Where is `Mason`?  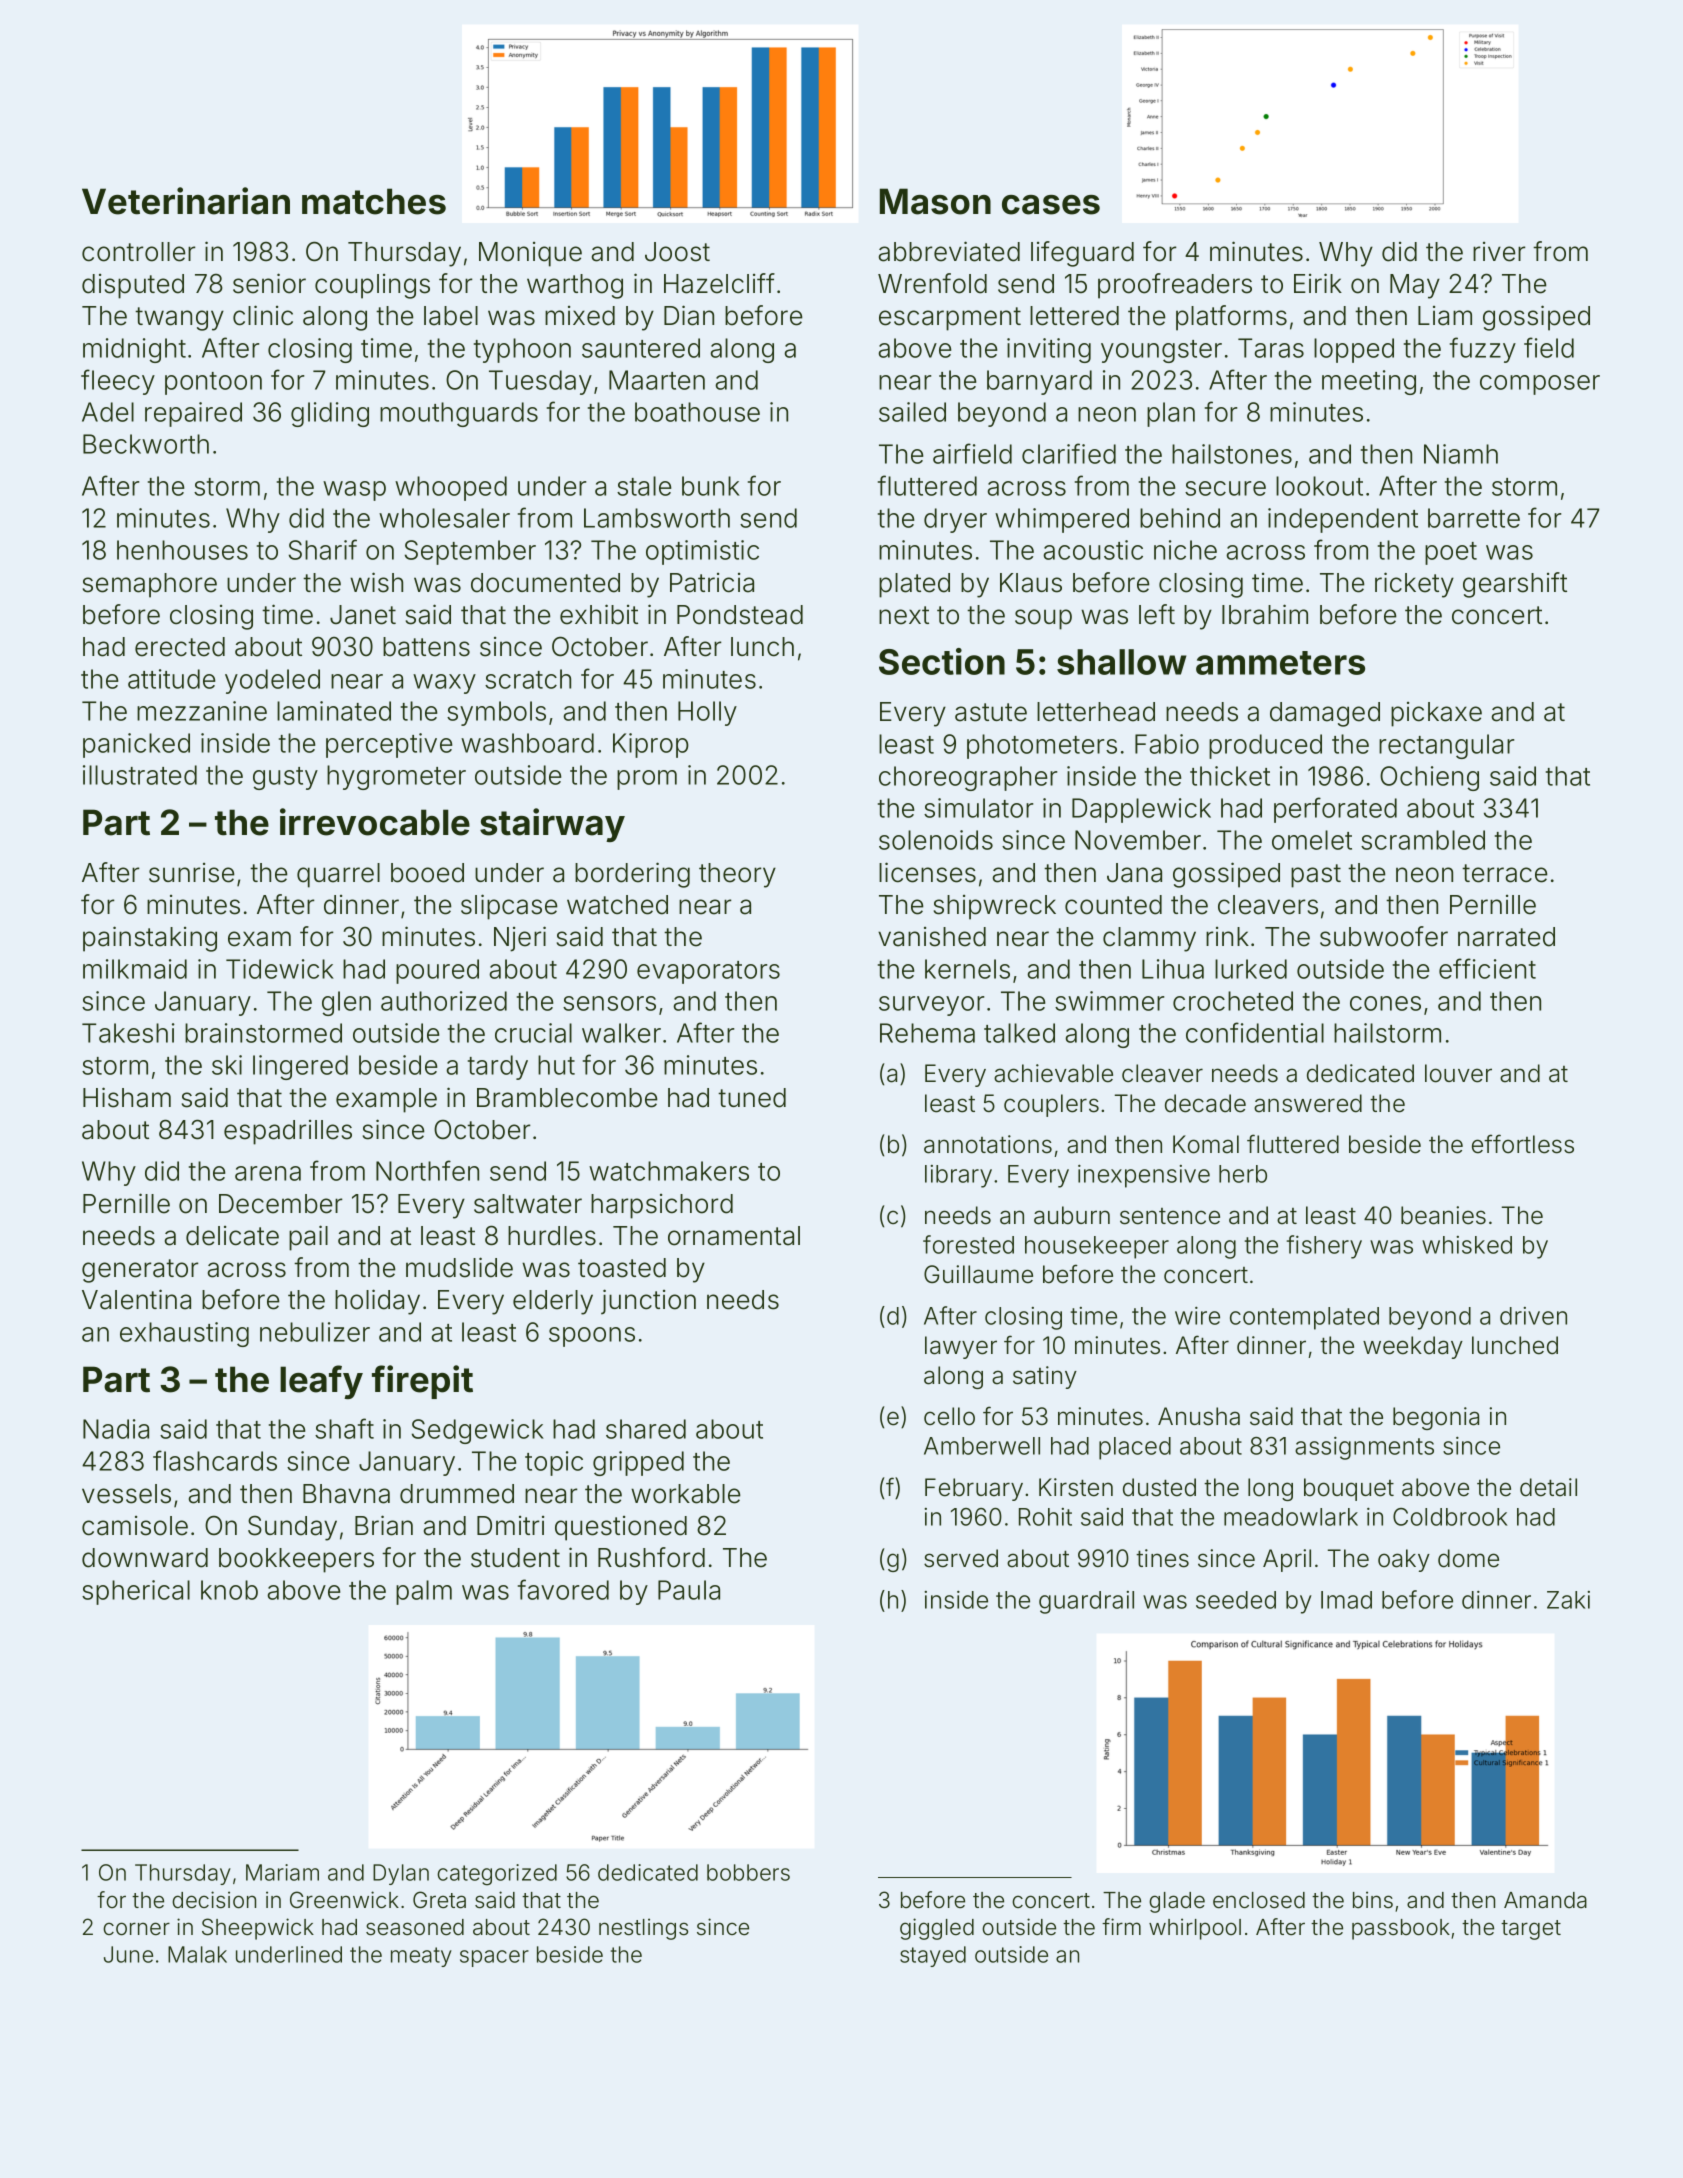 Mason is located at coordinates (935, 201).
